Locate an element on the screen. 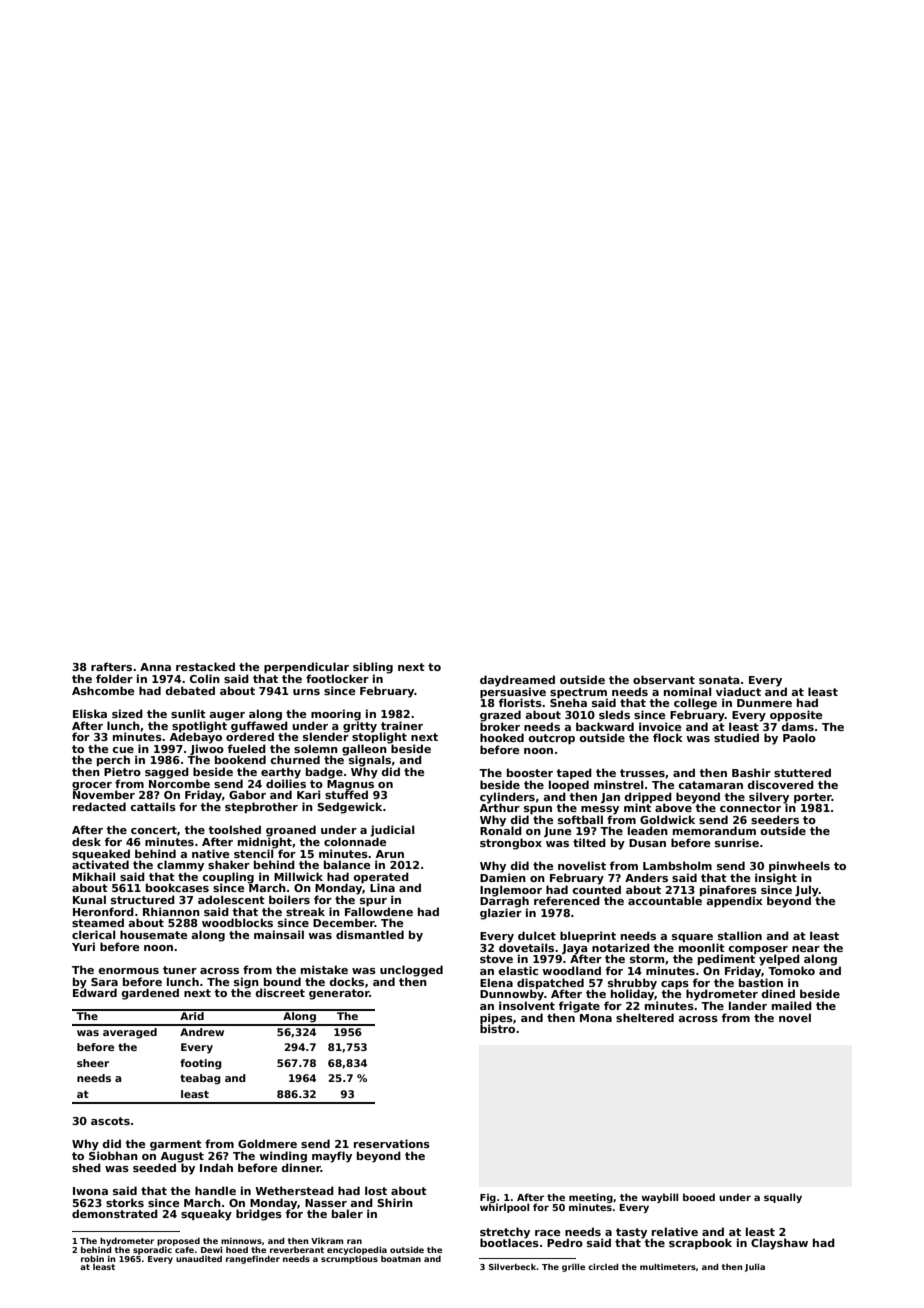 This screenshot has width=924, height=1308. counted is located at coordinates (596, 889).
